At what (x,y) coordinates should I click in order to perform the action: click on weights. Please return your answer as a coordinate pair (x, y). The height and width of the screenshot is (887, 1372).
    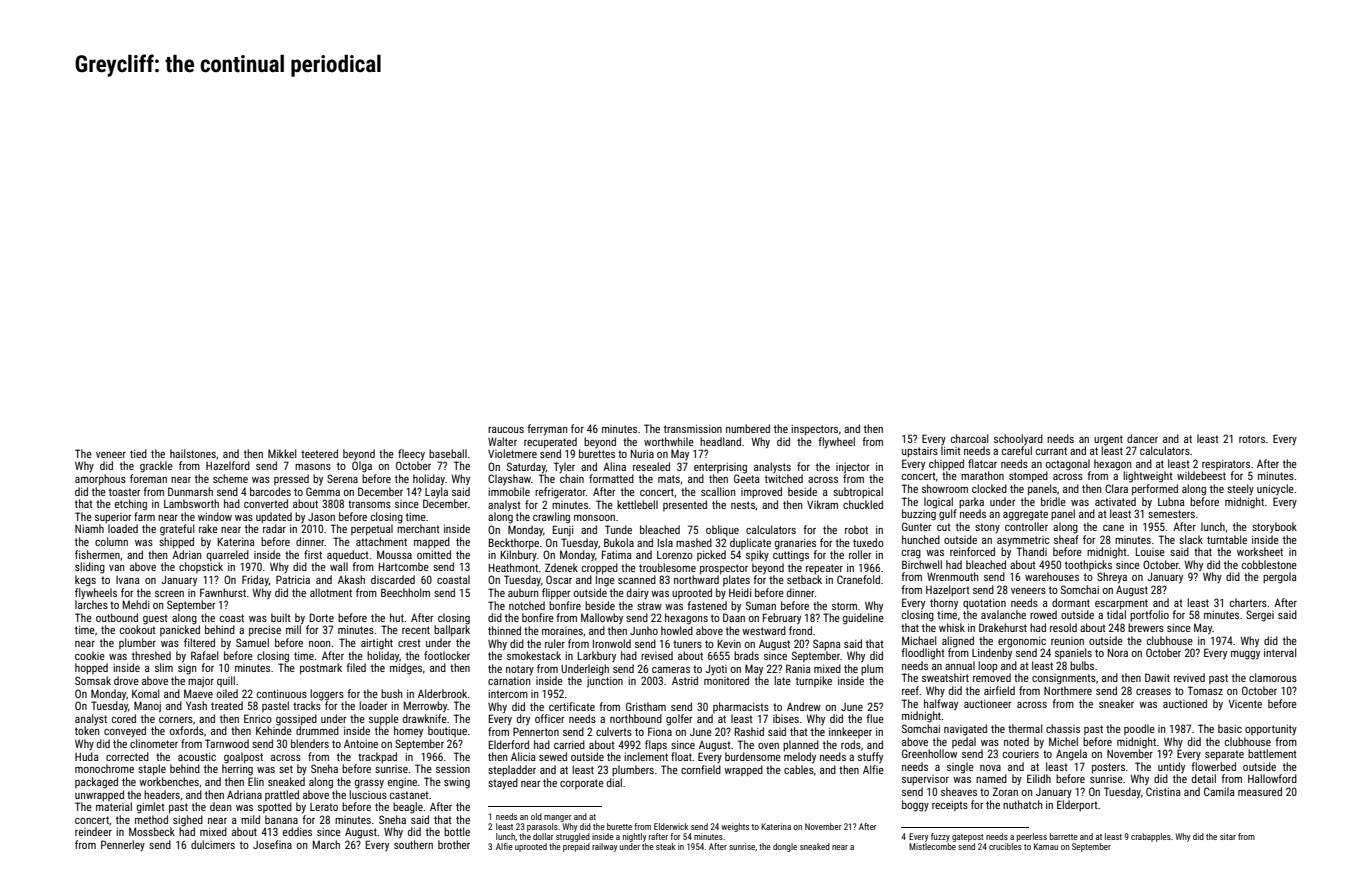
    Looking at the image, I should click on (735, 827).
